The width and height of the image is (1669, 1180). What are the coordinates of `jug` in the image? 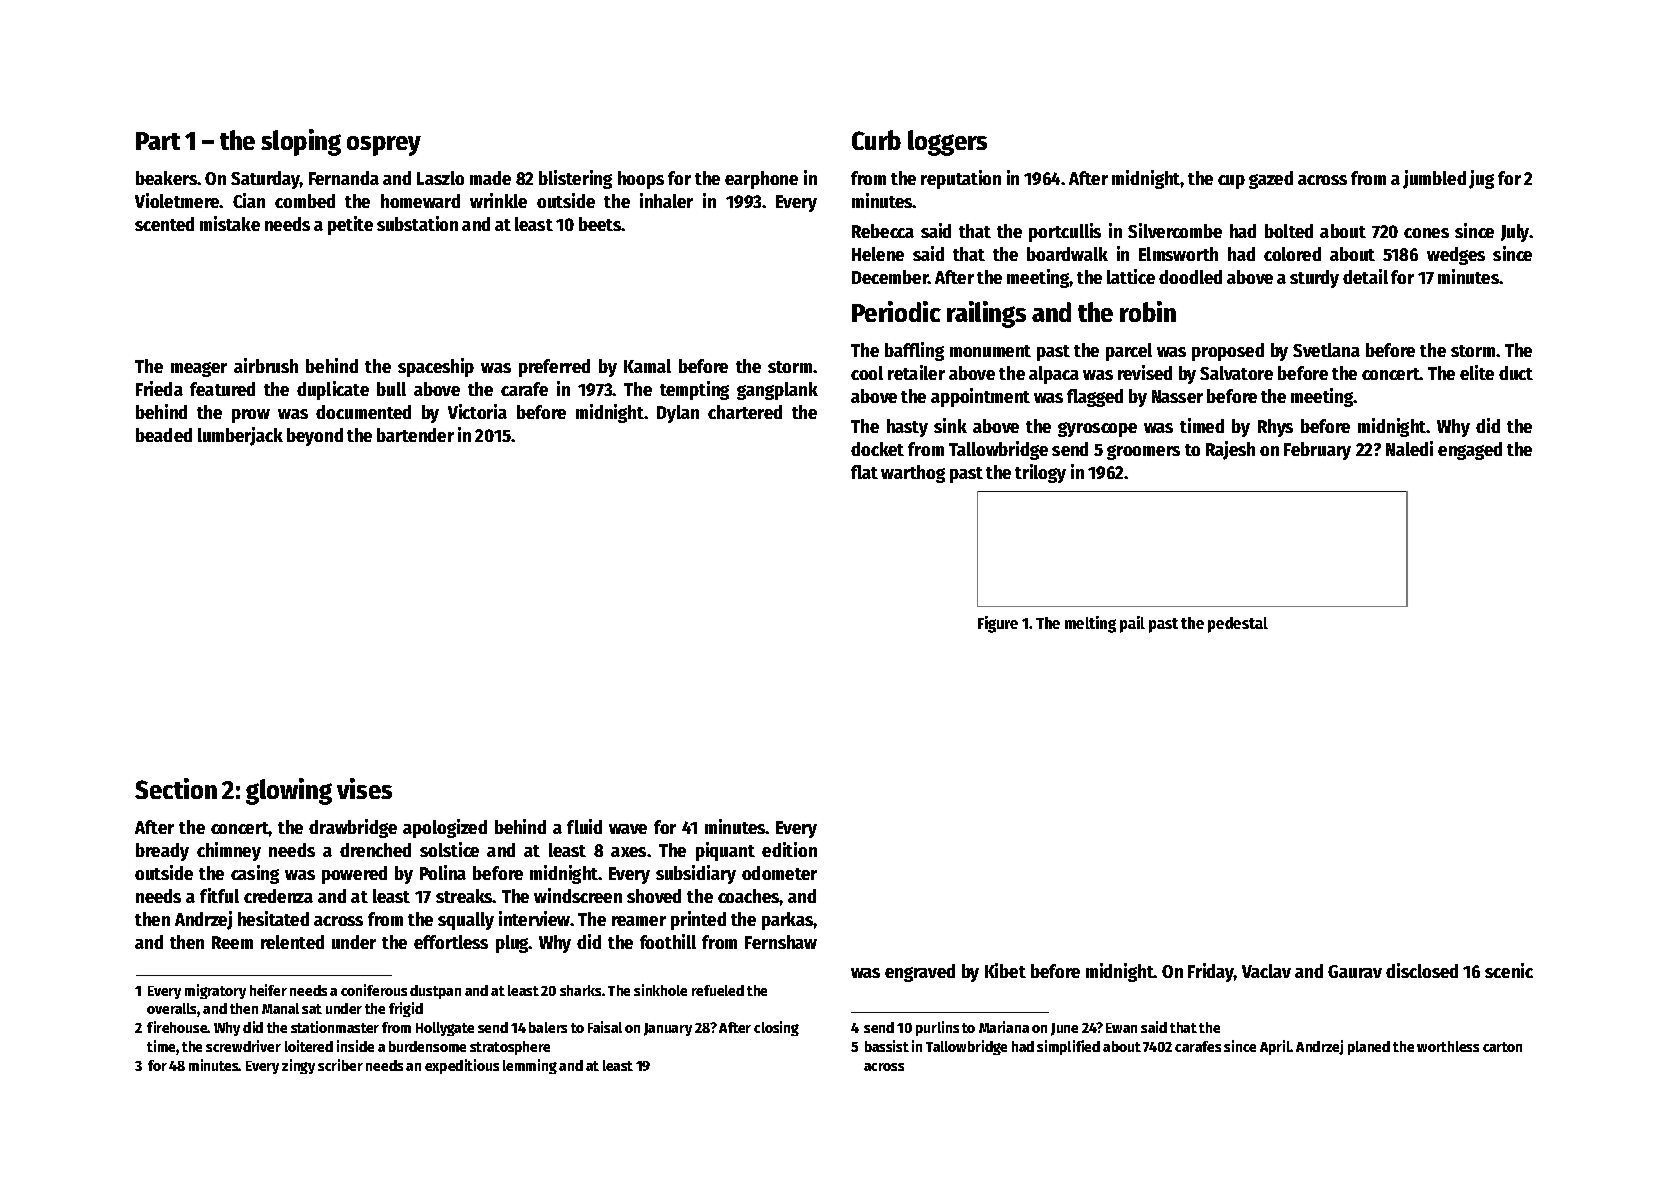 It's located at (1481, 179).
